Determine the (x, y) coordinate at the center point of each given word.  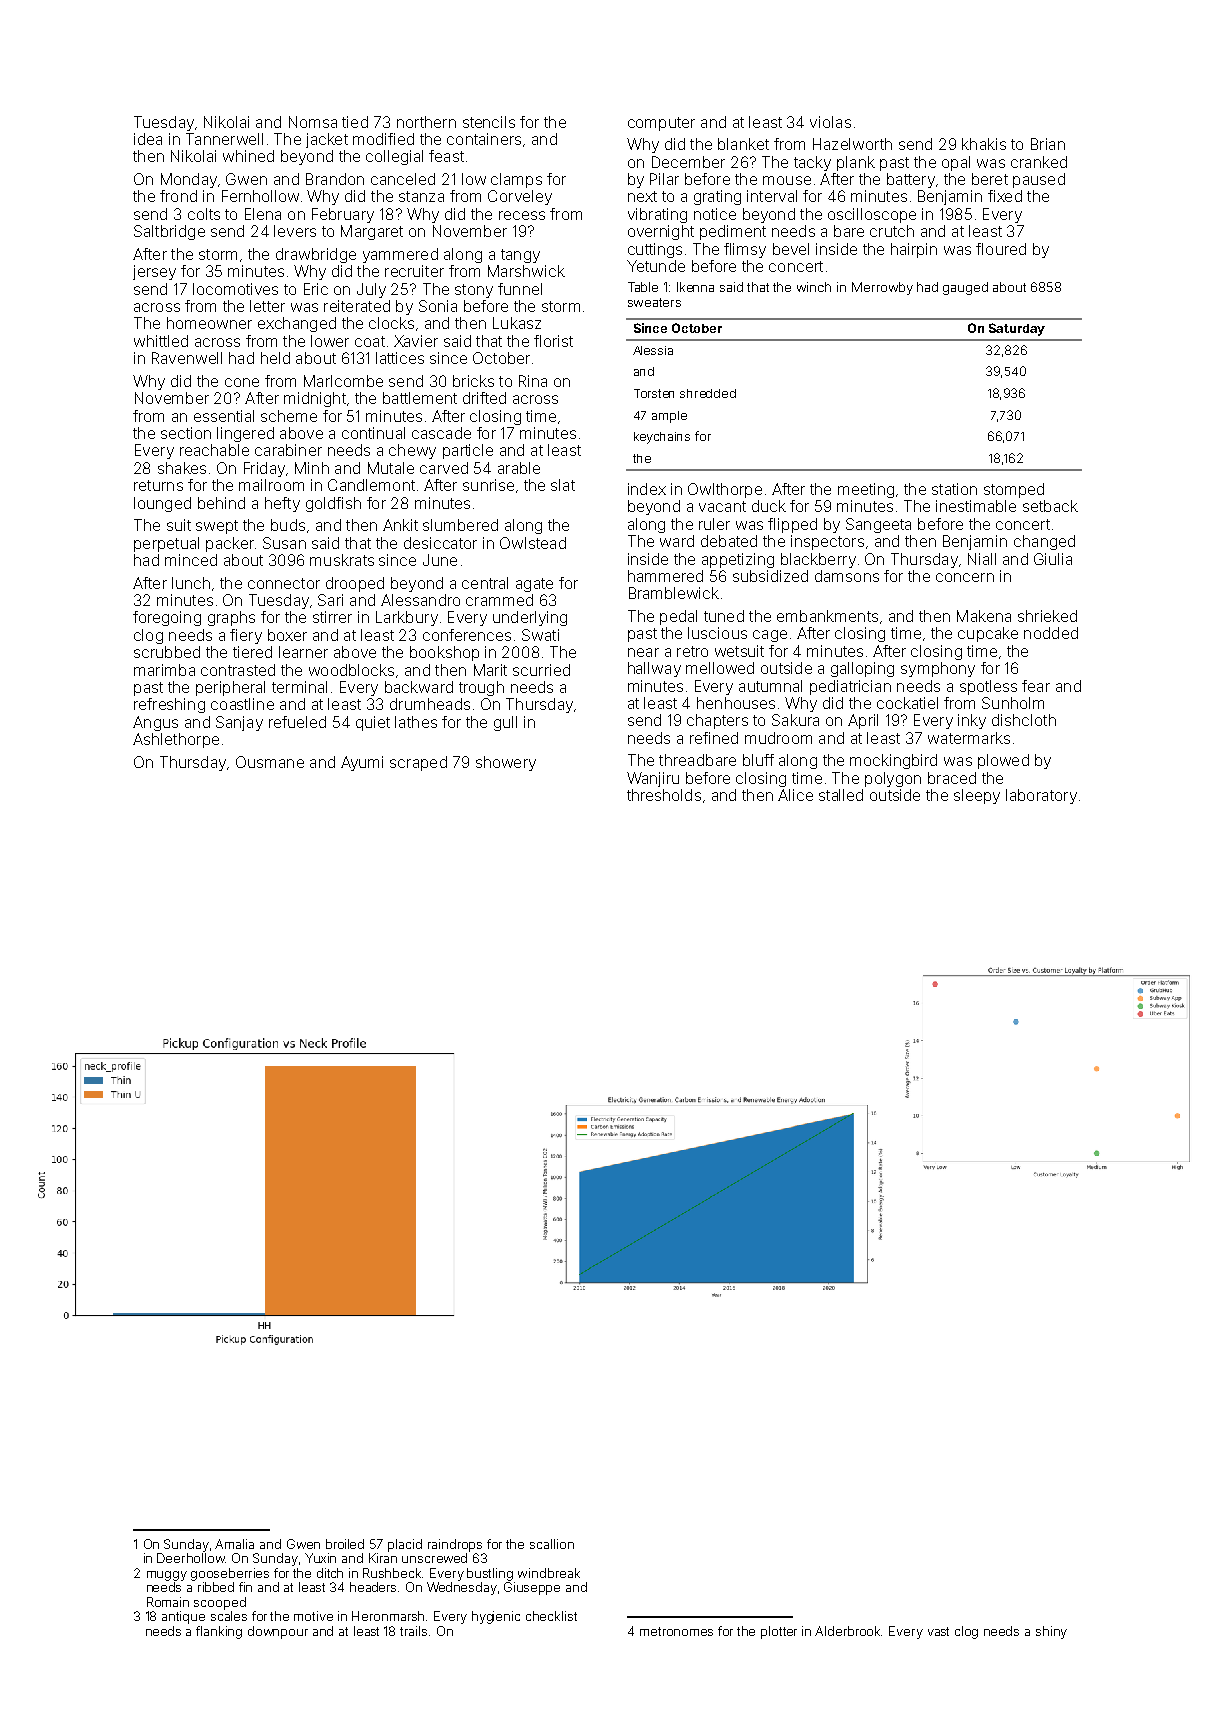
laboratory (1041, 796)
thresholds (664, 795)
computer (661, 124)
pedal (678, 617)
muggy (167, 1576)
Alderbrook (848, 1631)
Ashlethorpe (176, 740)
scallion (552, 1544)
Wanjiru (653, 779)
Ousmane (270, 762)
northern (426, 122)
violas (830, 122)
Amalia (234, 1544)
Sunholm (1013, 703)
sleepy (977, 796)
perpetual (166, 544)
